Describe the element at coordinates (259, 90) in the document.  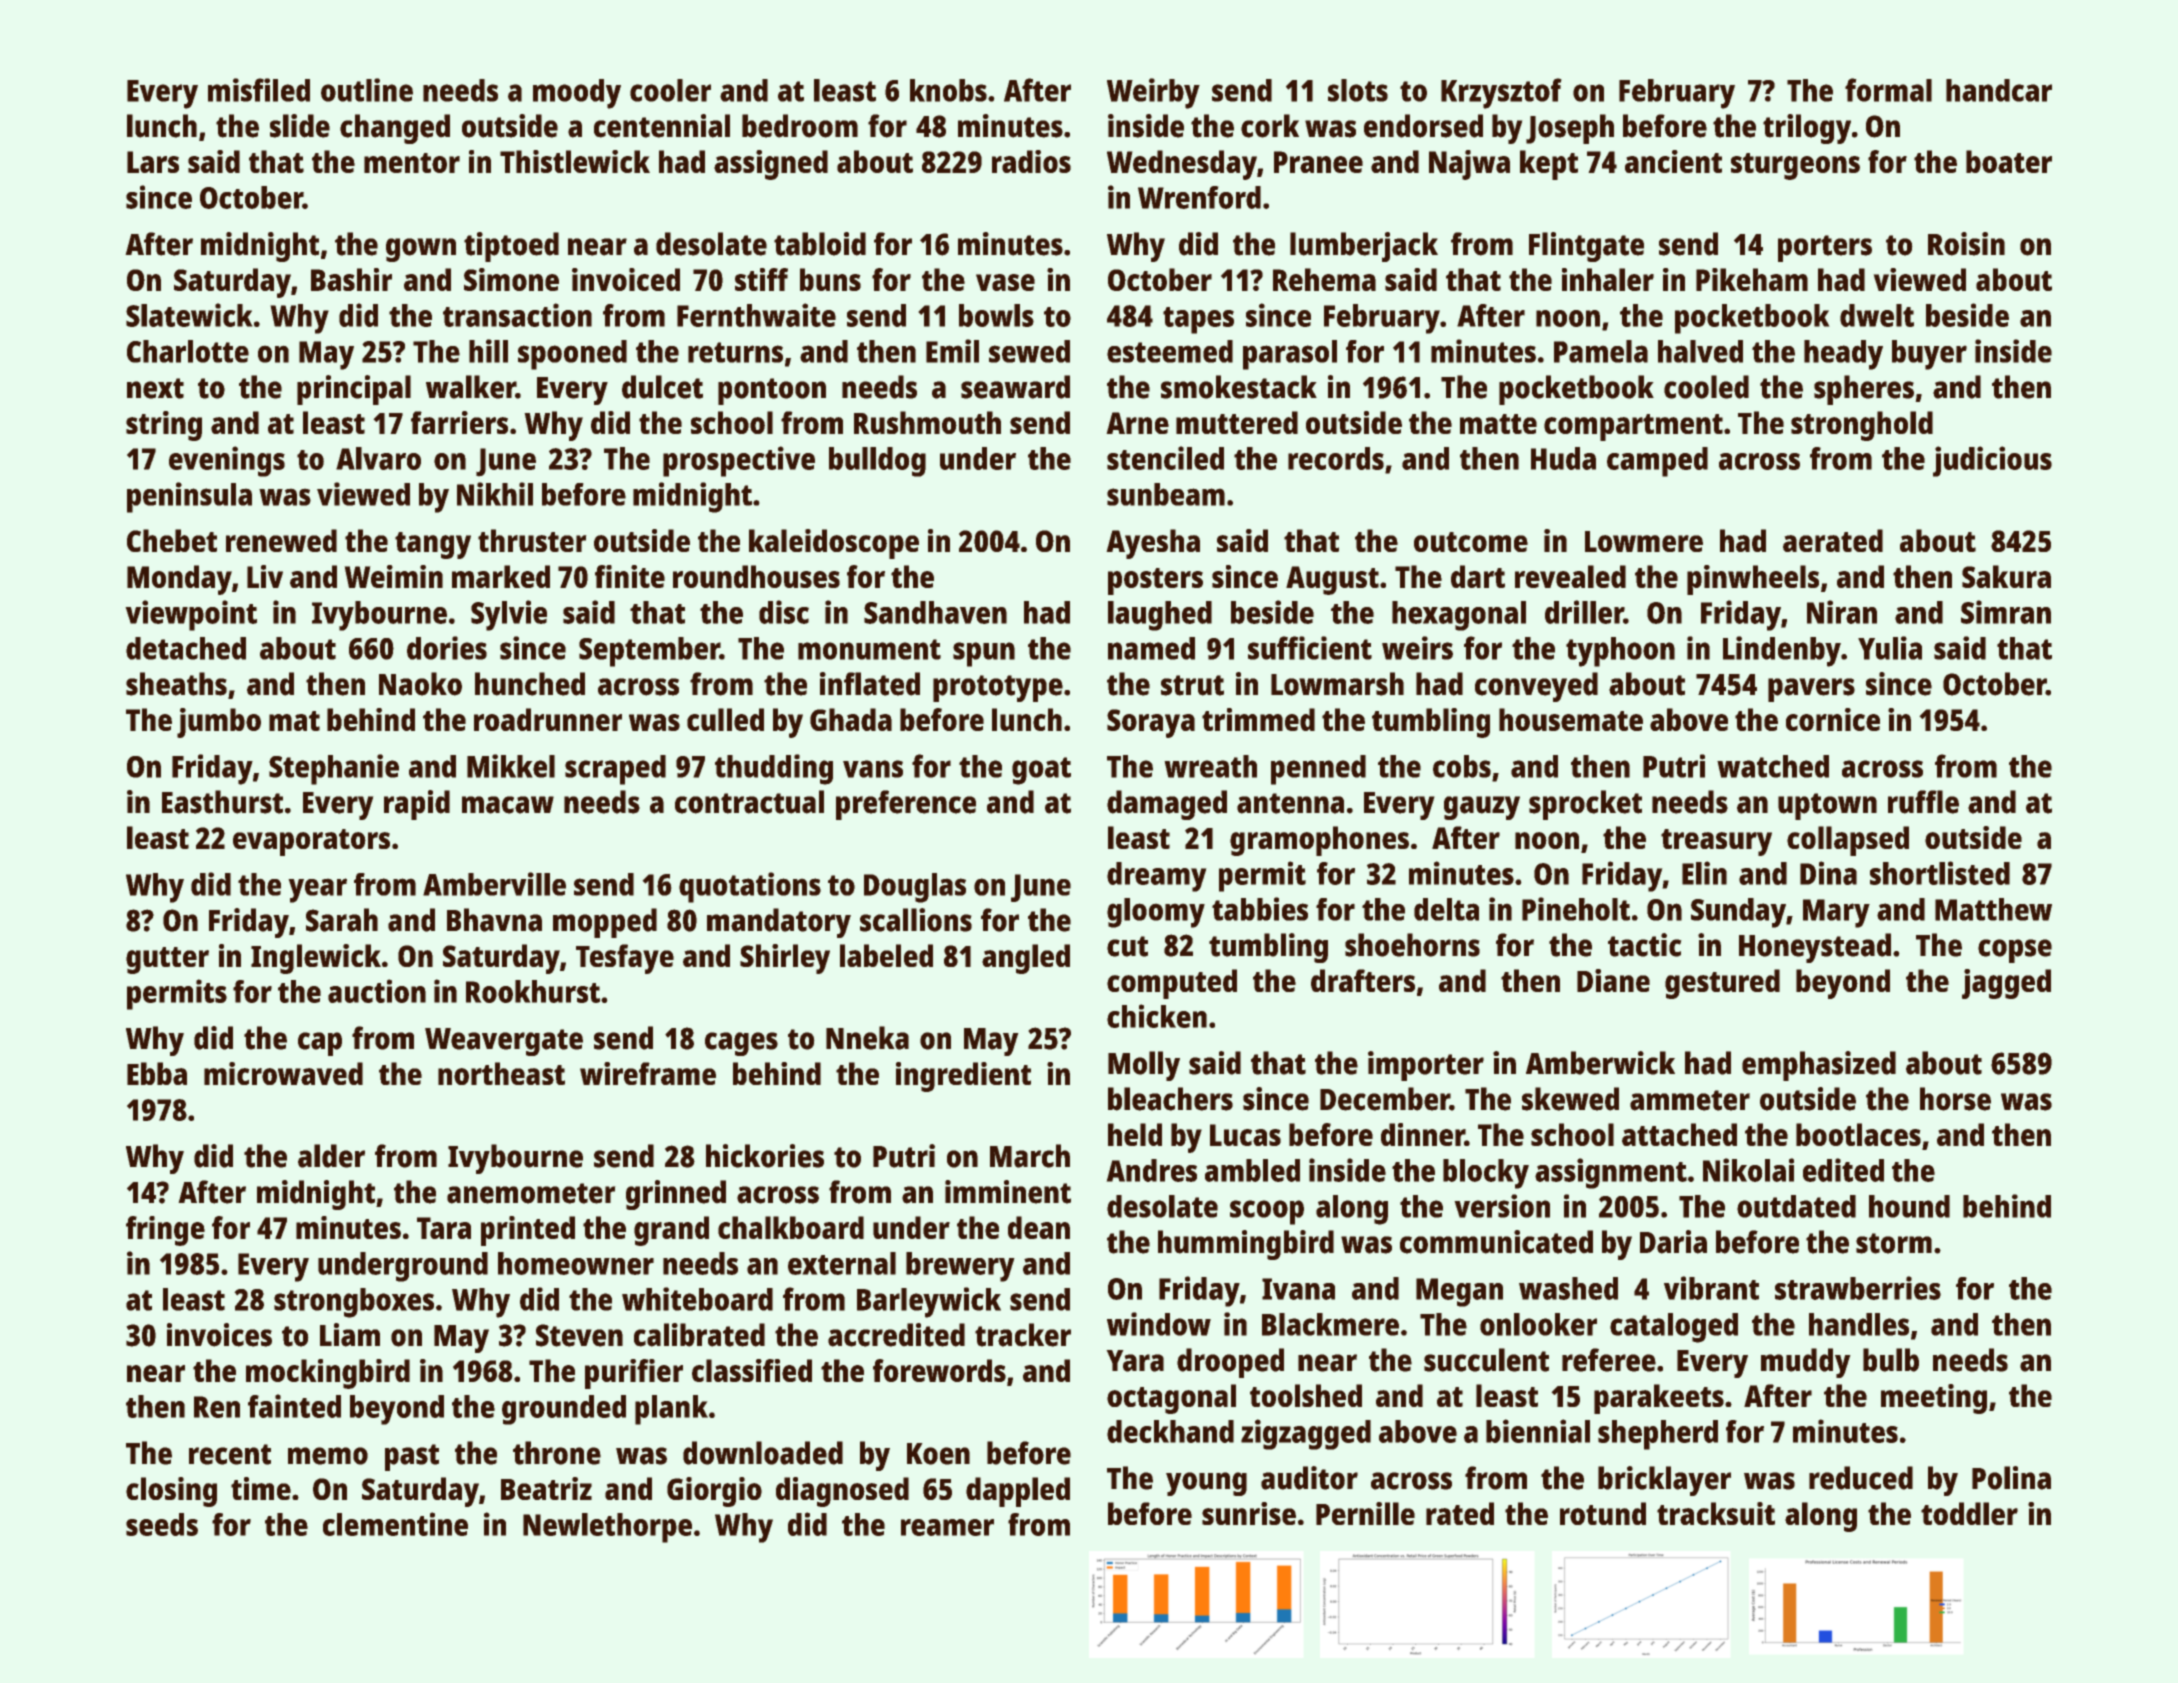
I see `misfiled` at that location.
